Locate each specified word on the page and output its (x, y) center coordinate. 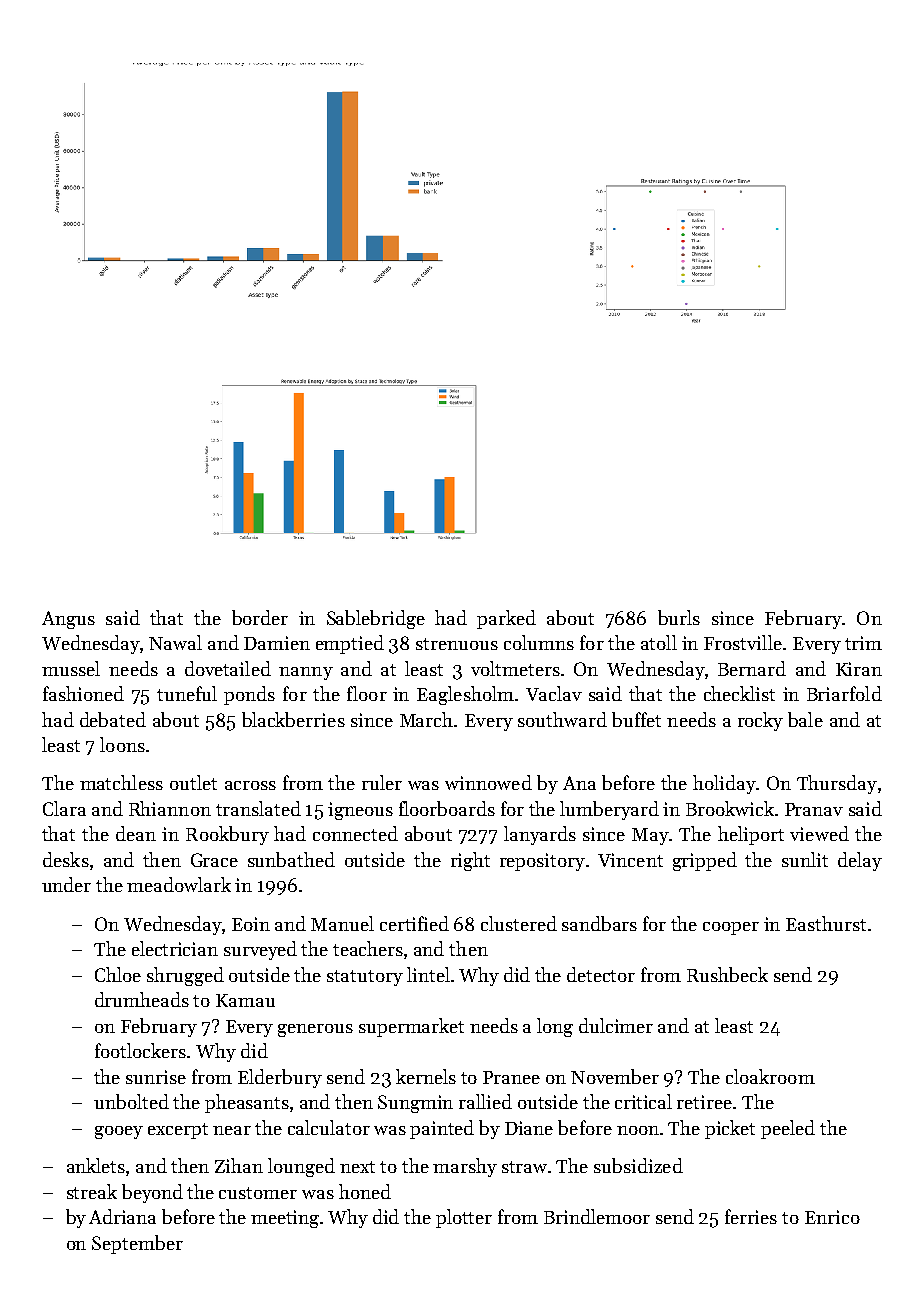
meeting (285, 1219)
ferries (751, 1216)
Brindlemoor (597, 1216)
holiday (724, 784)
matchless (121, 782)
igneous (360, 811)
